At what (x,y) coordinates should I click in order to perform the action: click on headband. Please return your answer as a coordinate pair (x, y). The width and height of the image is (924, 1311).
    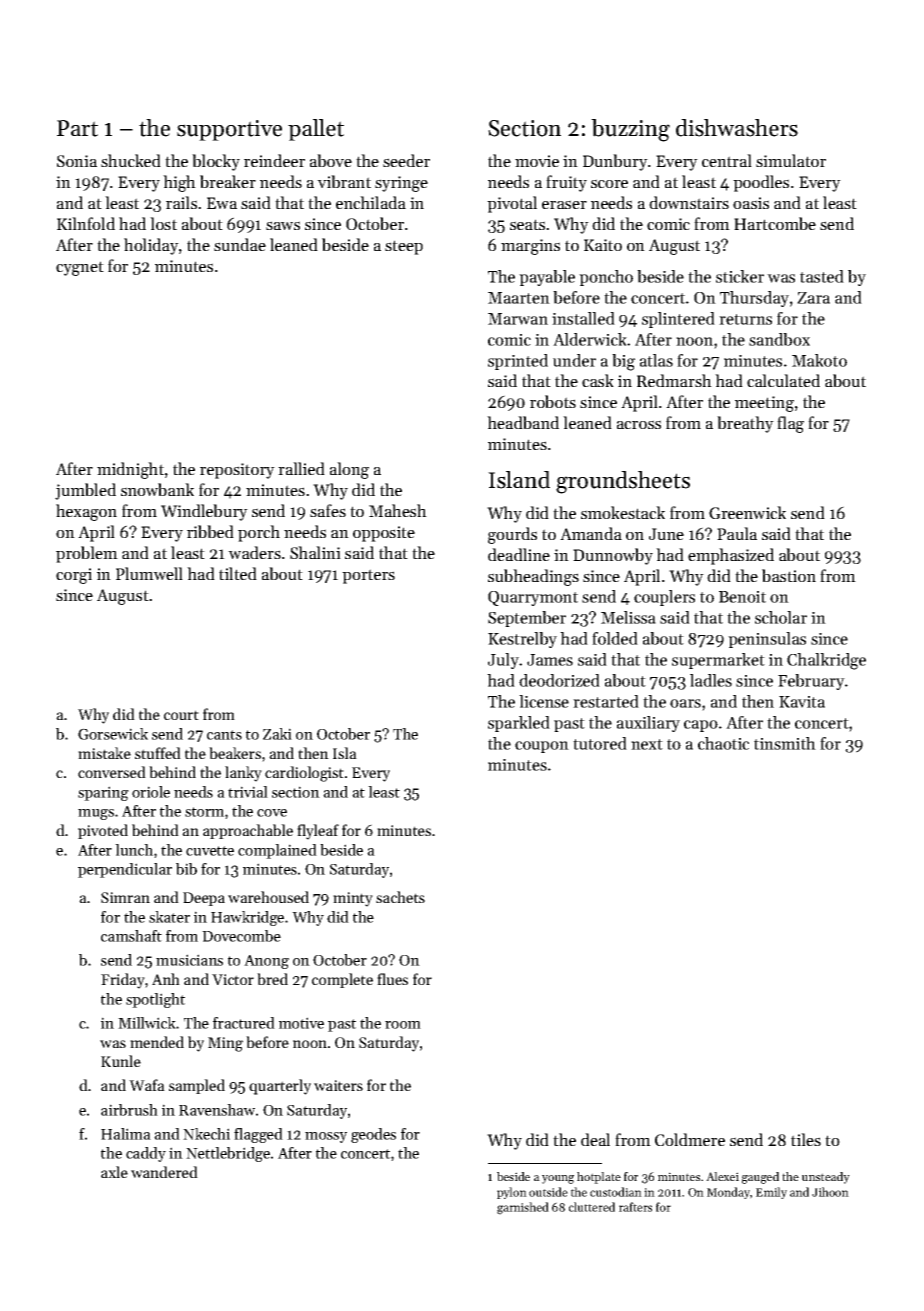
    Looking at the image, I should click on (523, 422).
